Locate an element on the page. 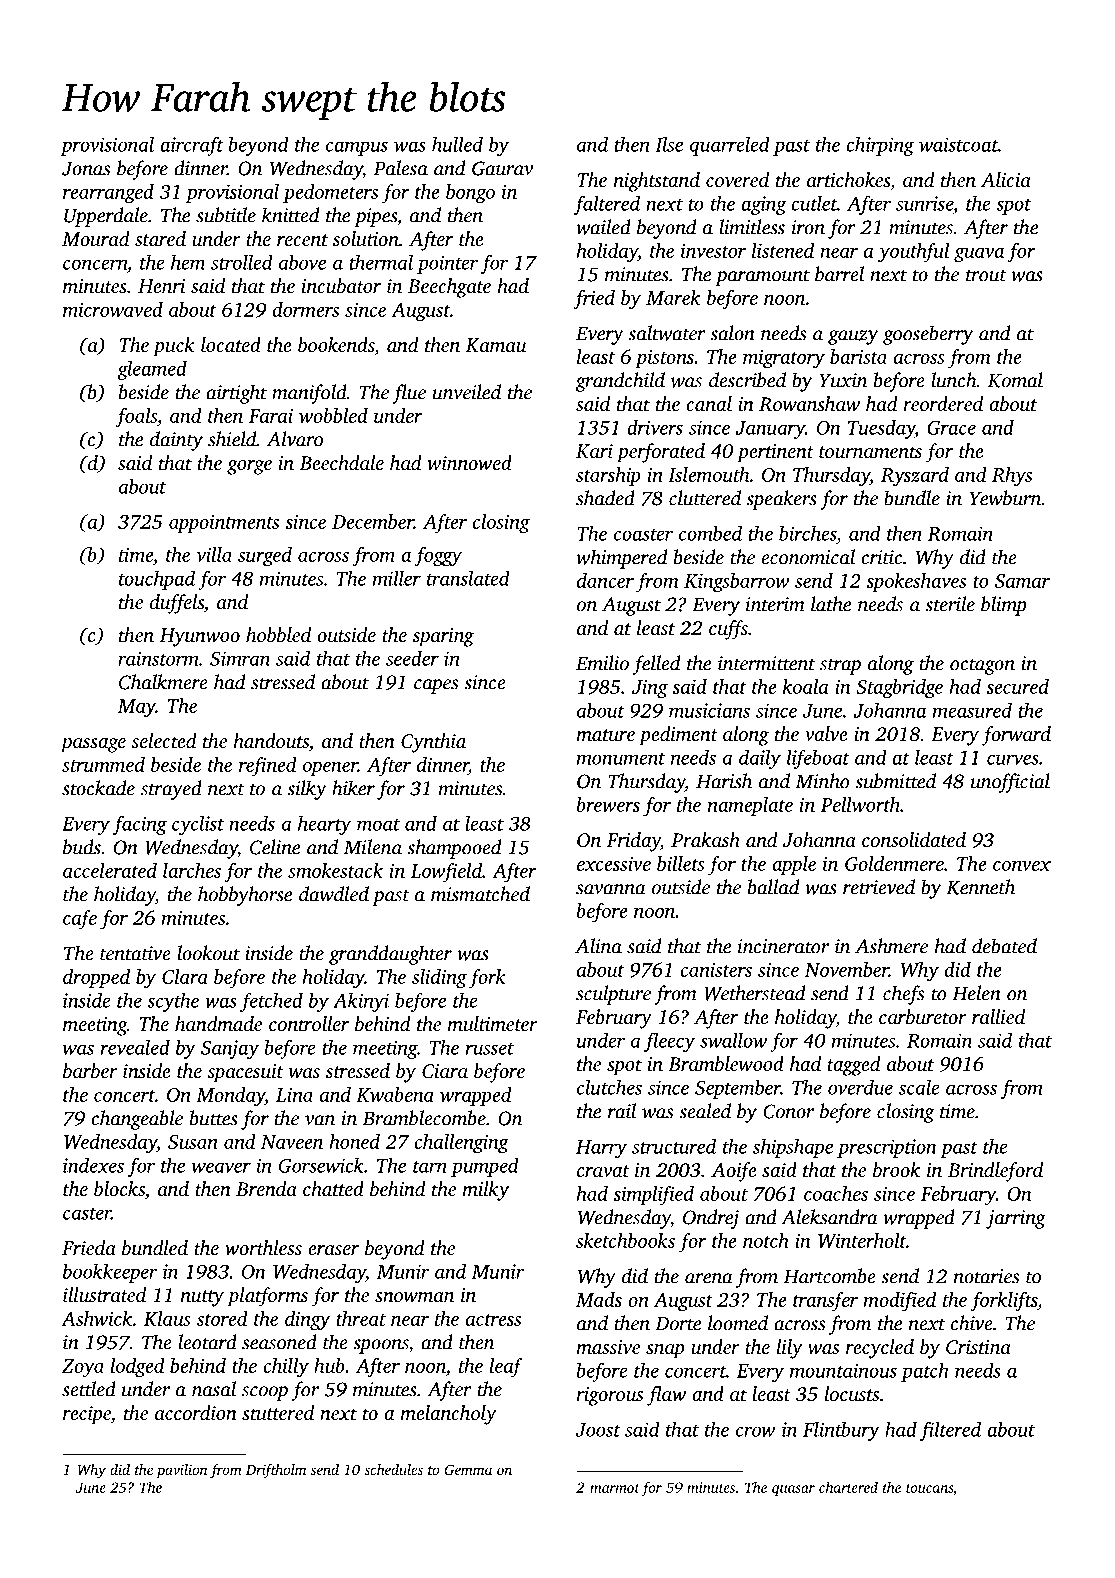  aircraft is located at coordinates (192, 146).
